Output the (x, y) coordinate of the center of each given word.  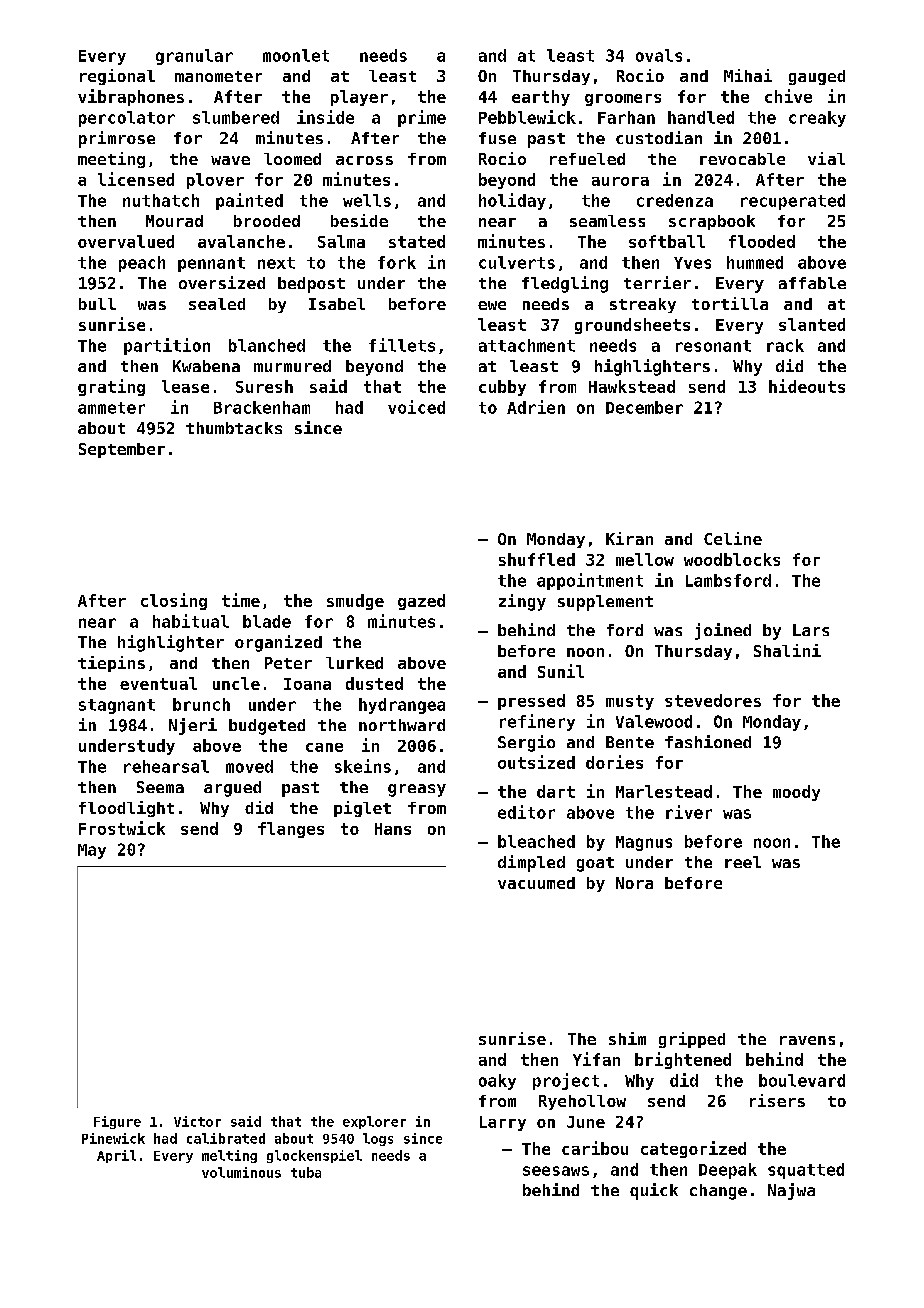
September (122, 450)
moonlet (296, 55)
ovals (659, 55)
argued (232, 789)
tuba (306, 1172)
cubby (502, 388)
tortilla (730, 303)
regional (117, 77)
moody (796, 793)
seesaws (556, 1171)
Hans (393, 829)
